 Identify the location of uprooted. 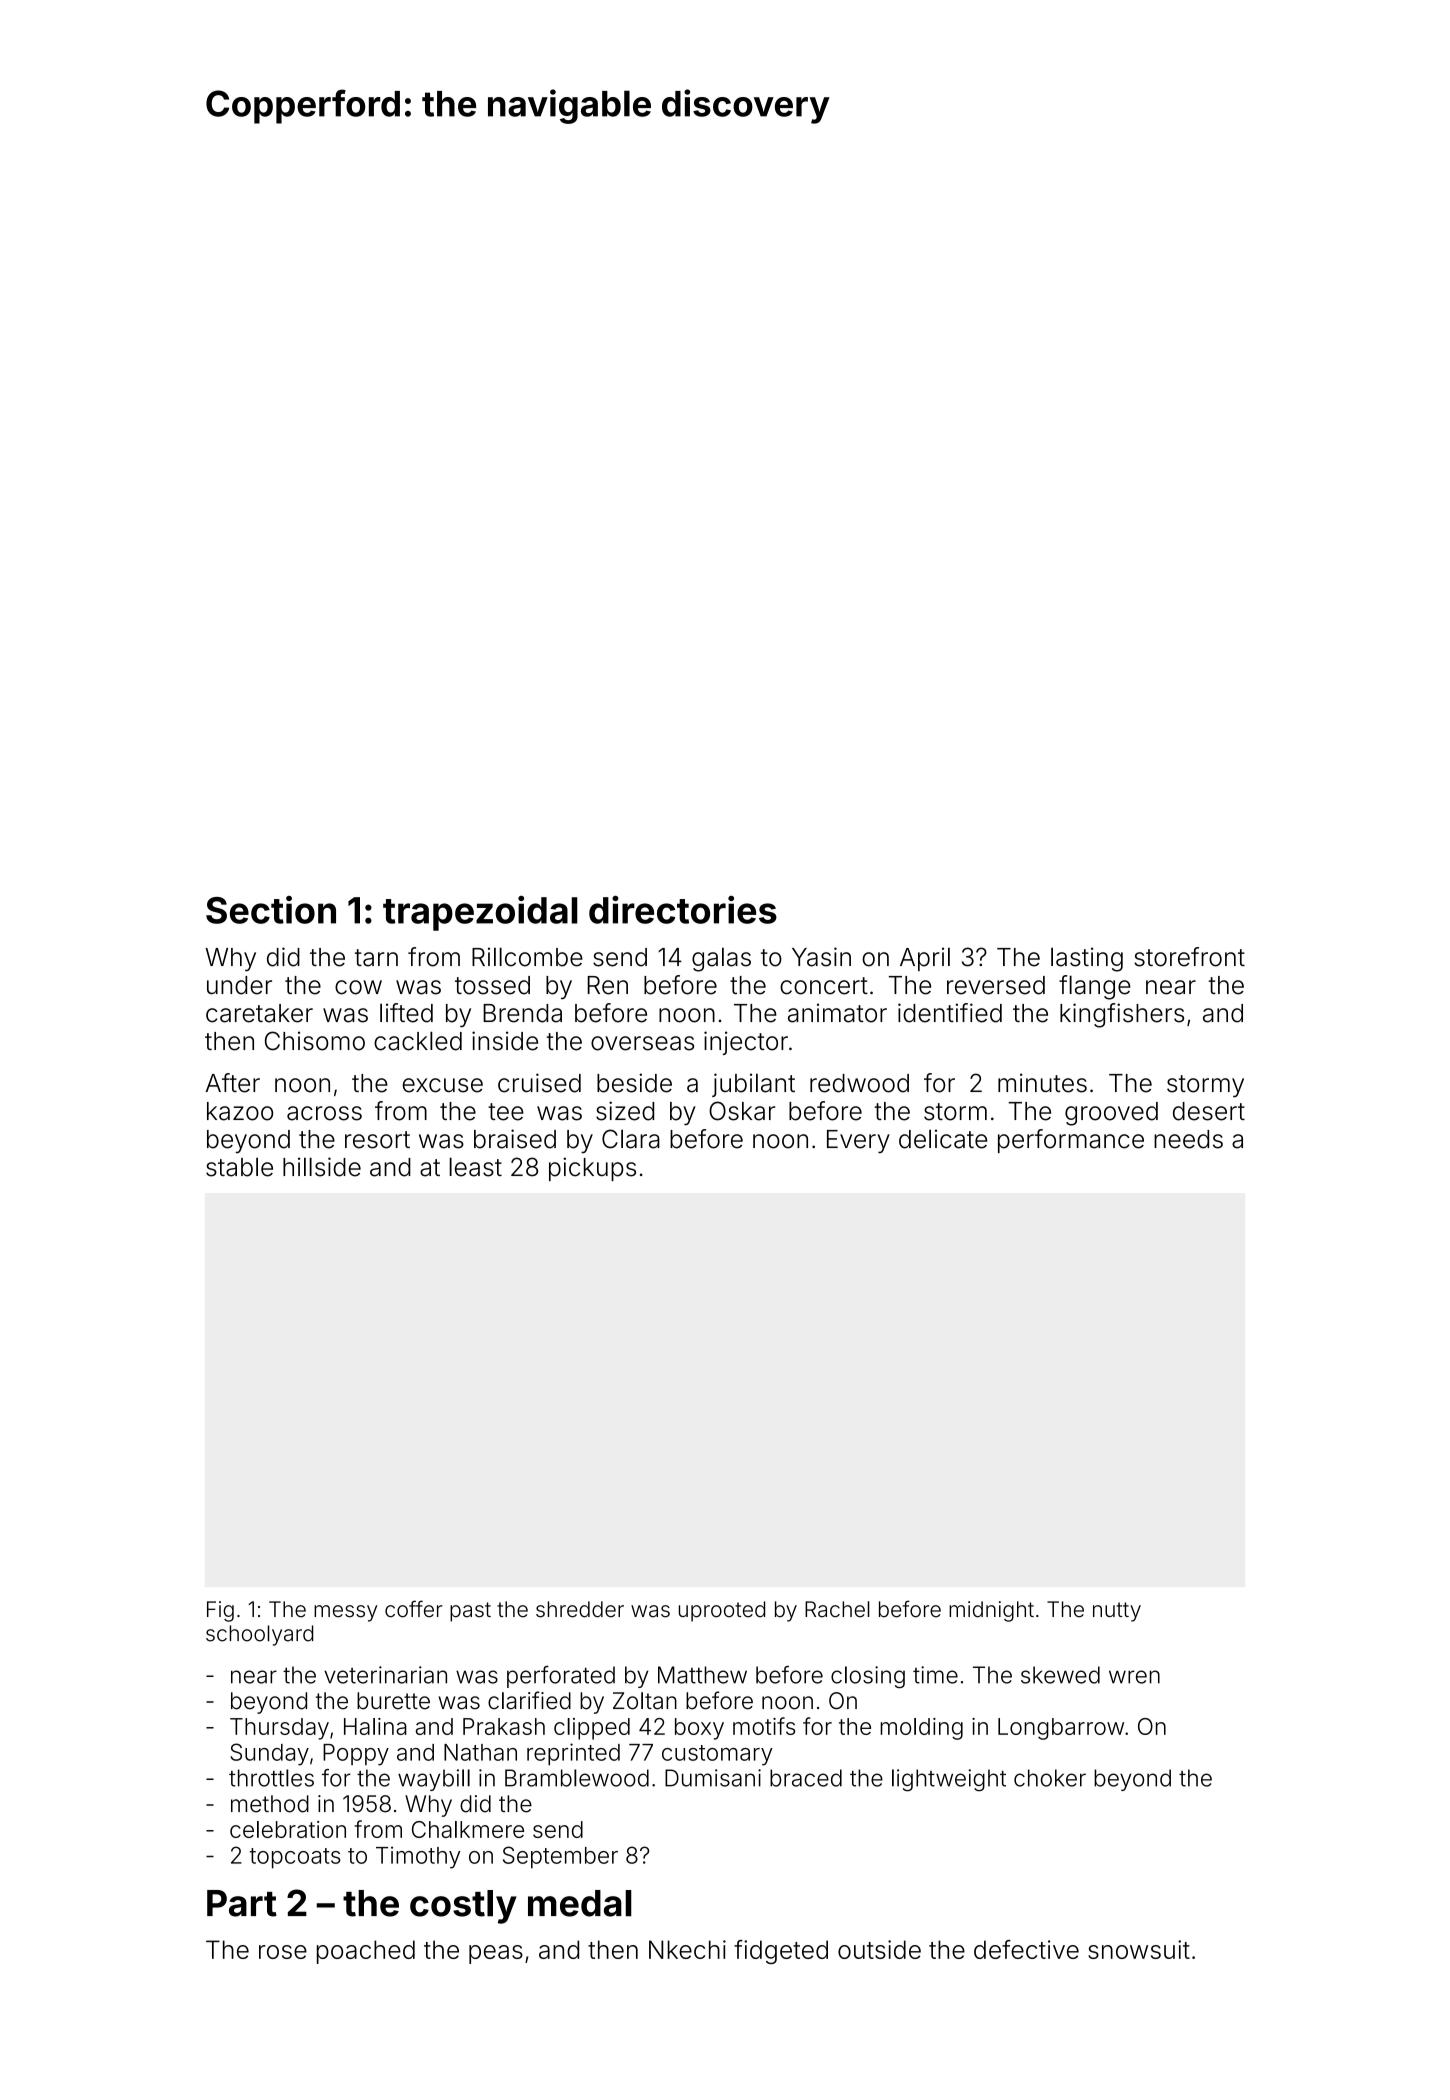
(722, 1611).
